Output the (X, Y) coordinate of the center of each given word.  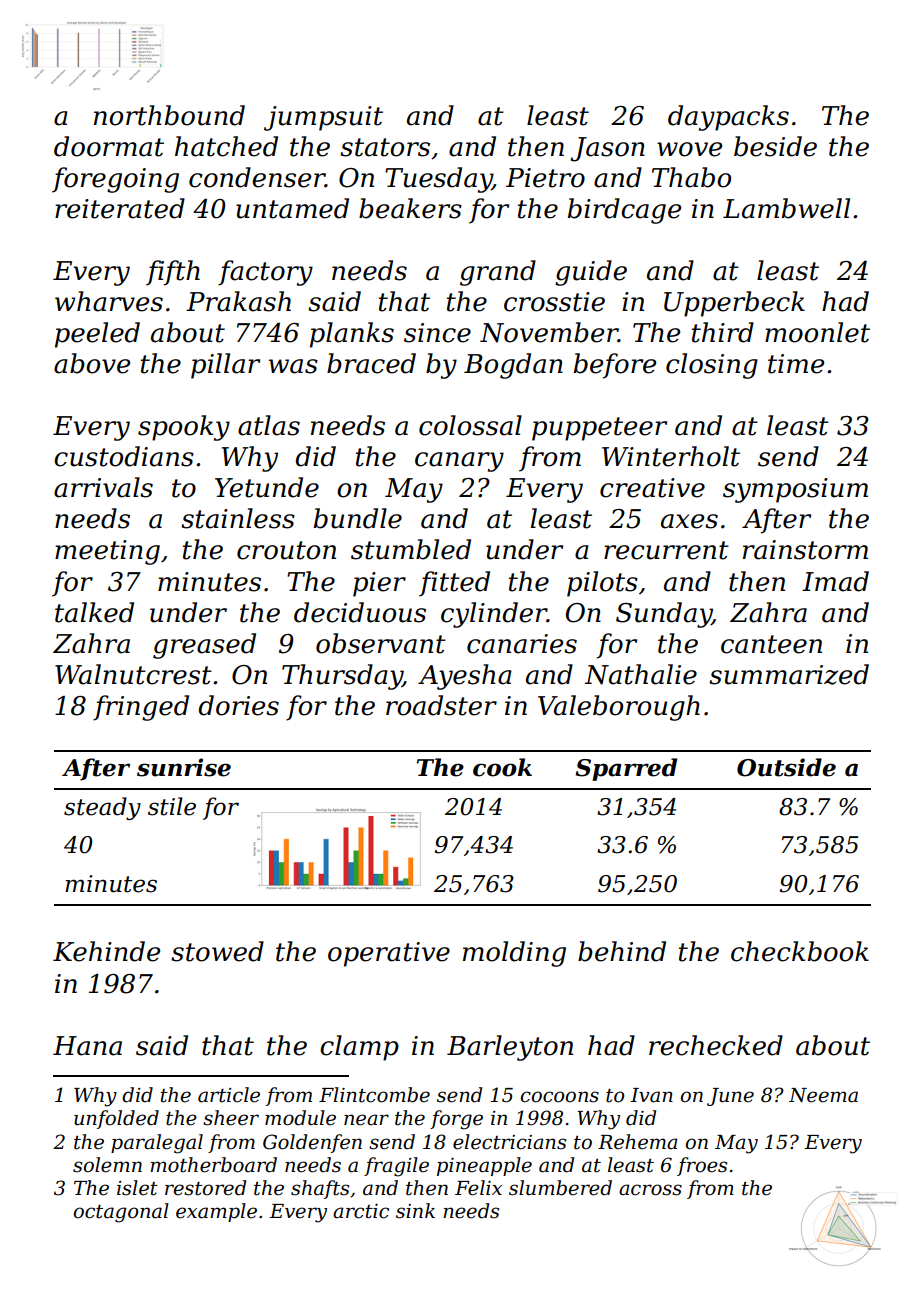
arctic (361, 1211)
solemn (107, 1165)
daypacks (728, 118)
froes (702, 1166)
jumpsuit (323, 118)
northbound (169, 115)
